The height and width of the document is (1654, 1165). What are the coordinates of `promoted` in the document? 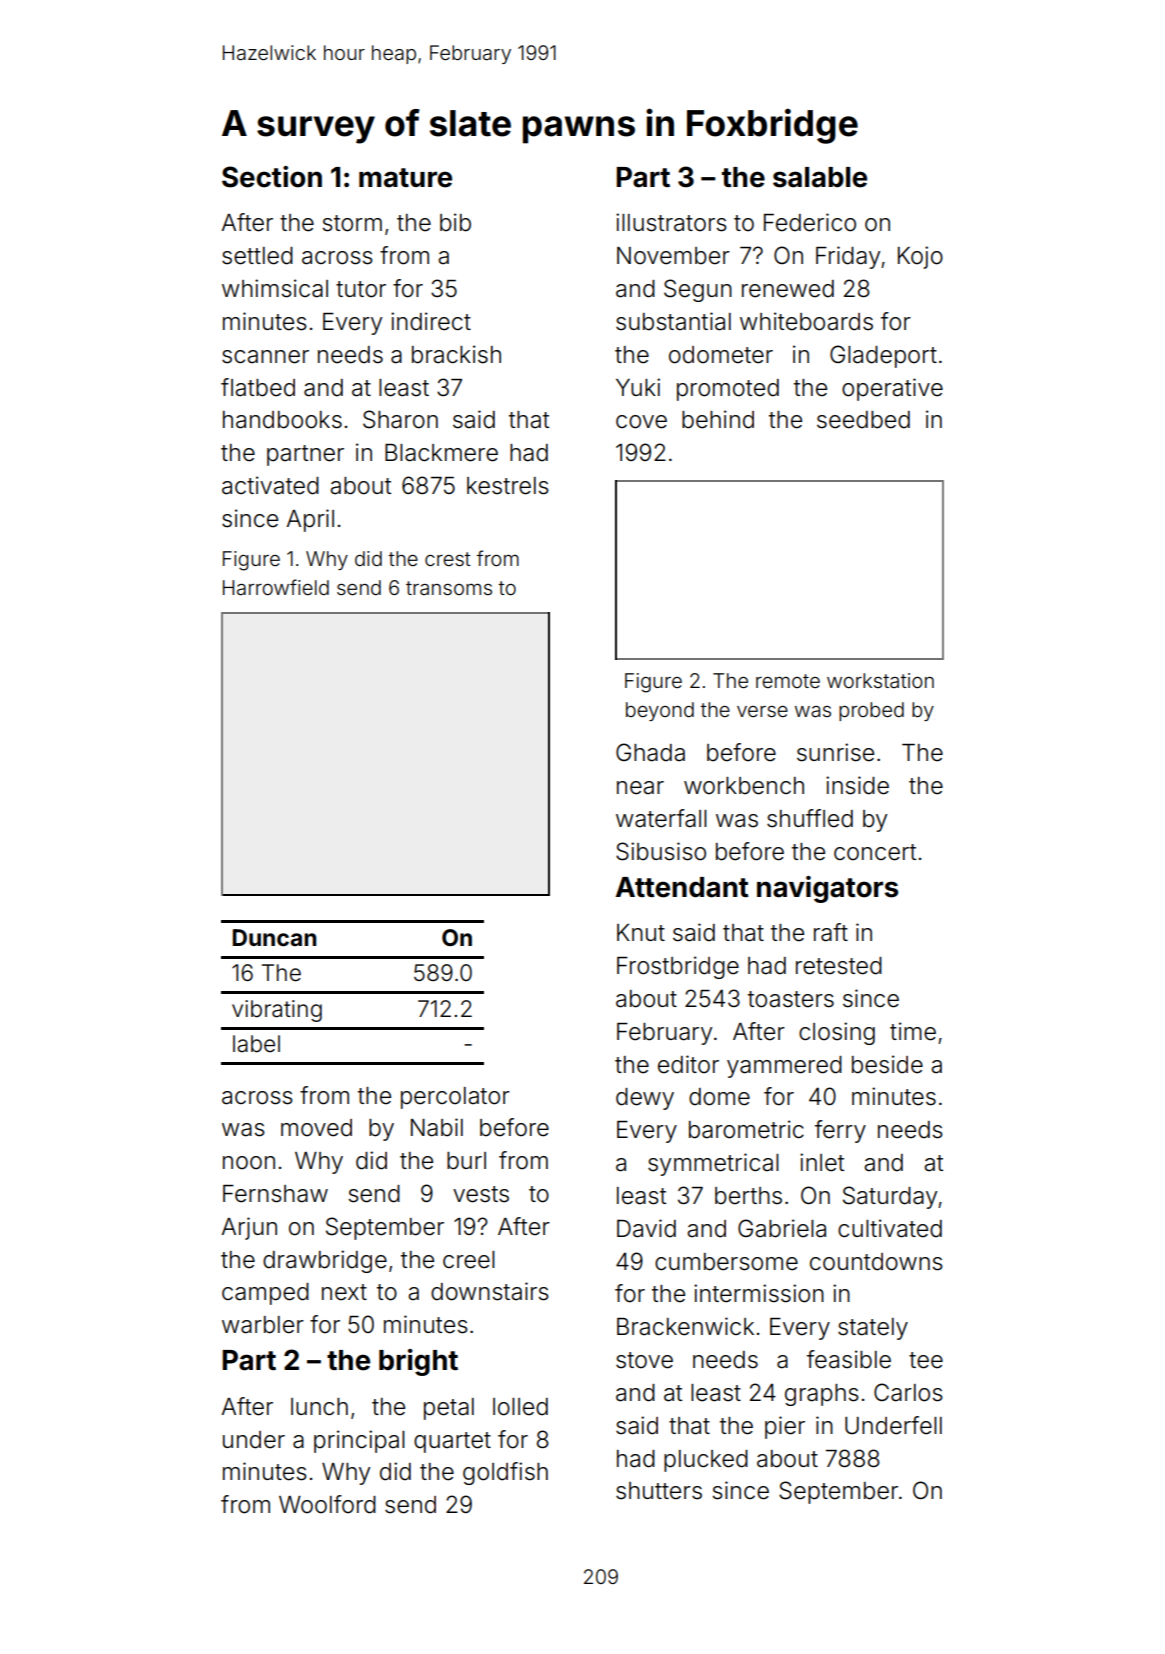 It's located at (728, 390).
